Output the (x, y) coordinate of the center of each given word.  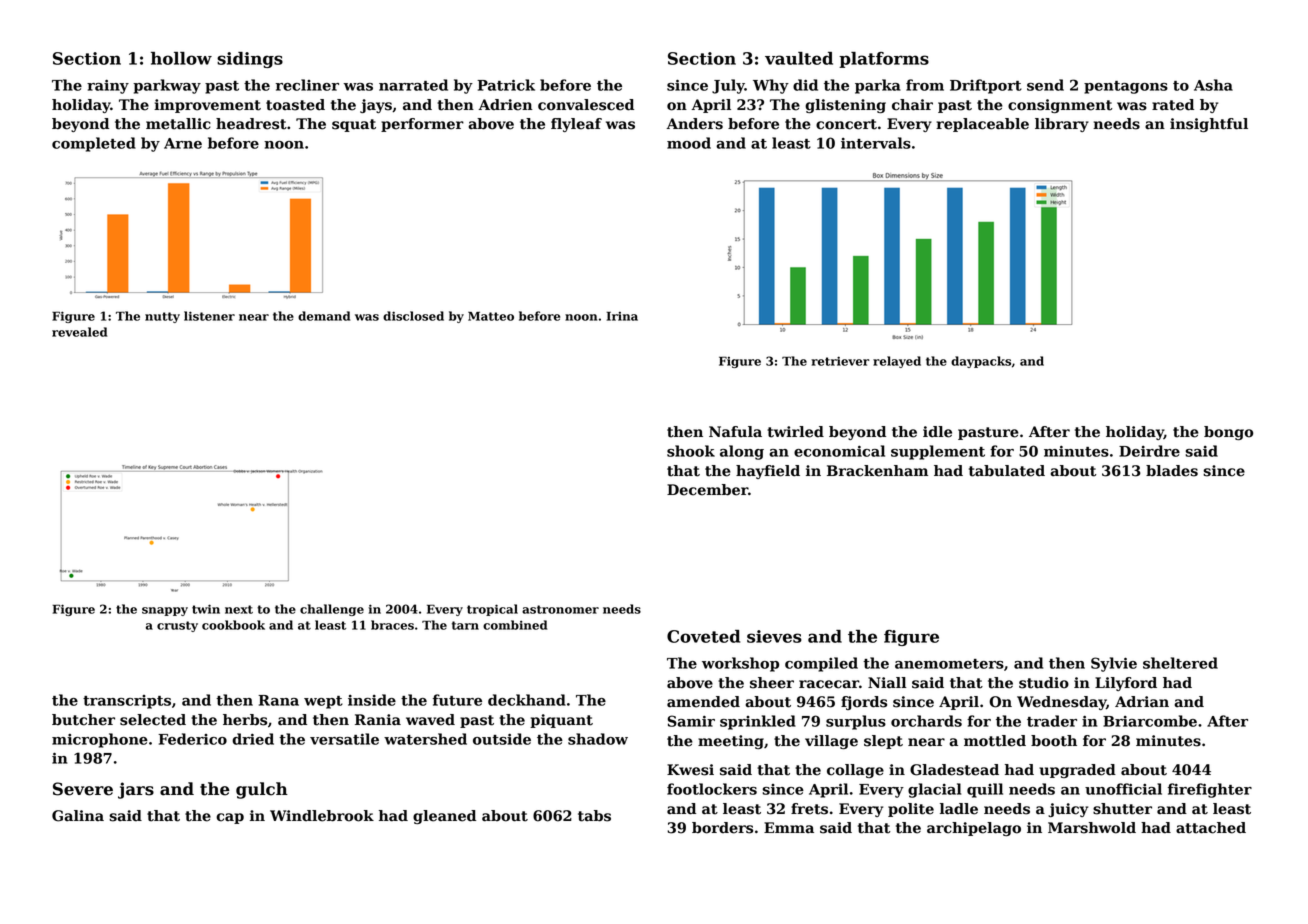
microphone (100, 740)
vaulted (799, 58)
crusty (177, 626)
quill (985, 790)
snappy (165, 611)
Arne (183, 143)
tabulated (1007, 471)
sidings (250, 60)
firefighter (1210, 790)
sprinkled (758, 722)
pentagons (1126, 87)
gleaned (444, 817)
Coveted (703, 636)
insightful (1209, 125)
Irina (622, 316)
